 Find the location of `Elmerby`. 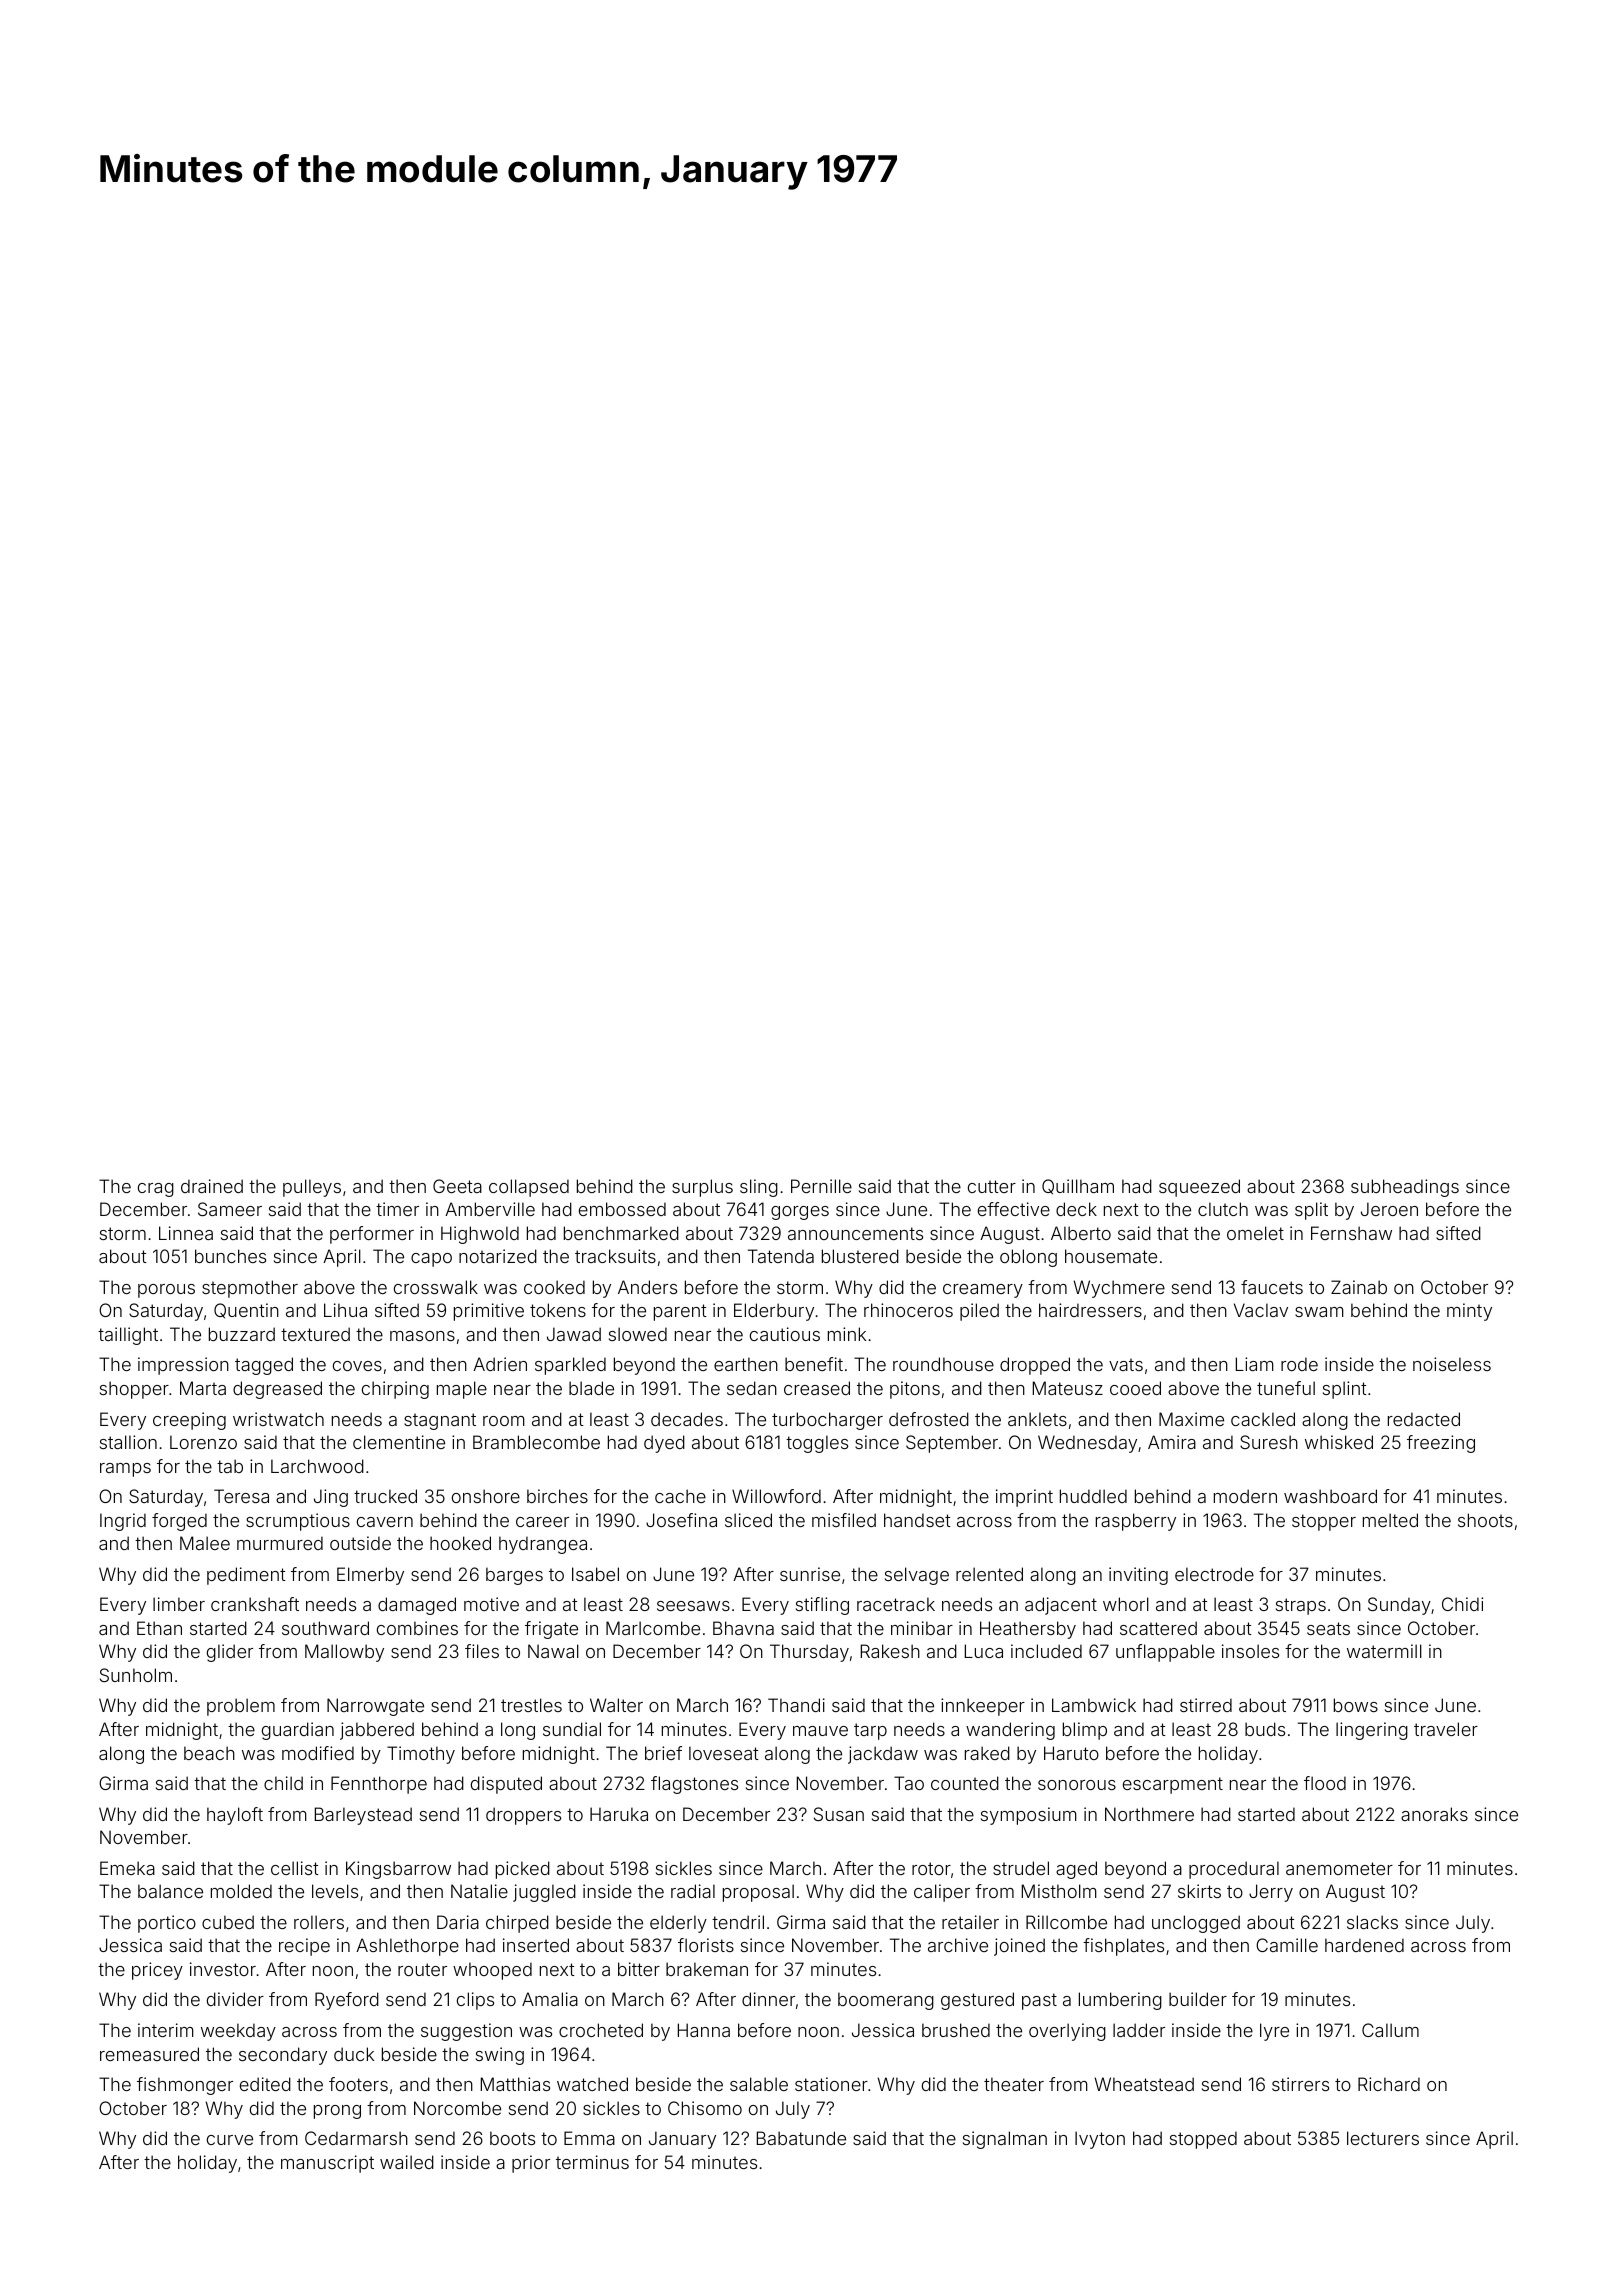

Elmerby is located at coordinates (370, 1576).
